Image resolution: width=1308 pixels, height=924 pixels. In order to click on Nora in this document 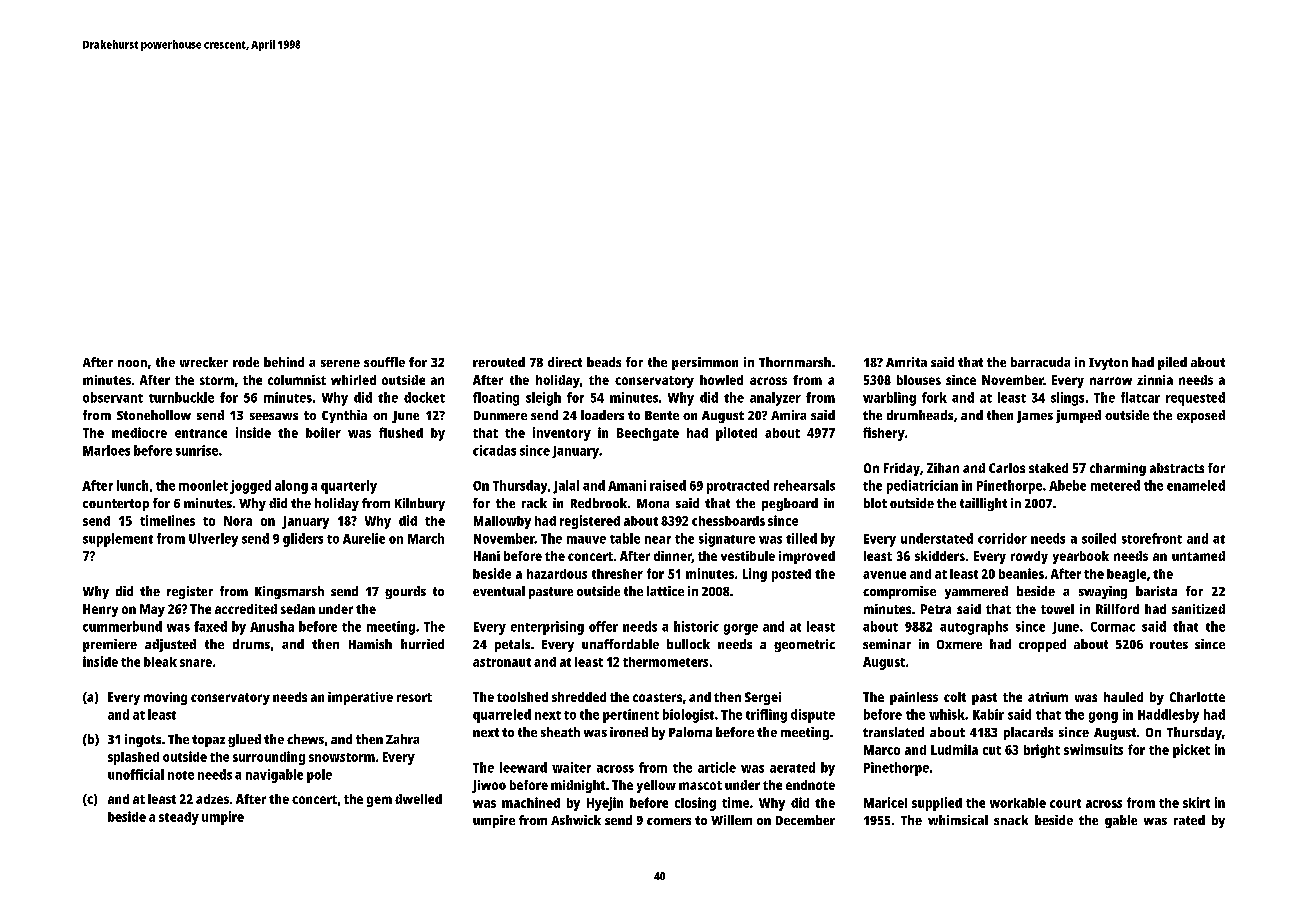, I will do `click(238, 521)`.
